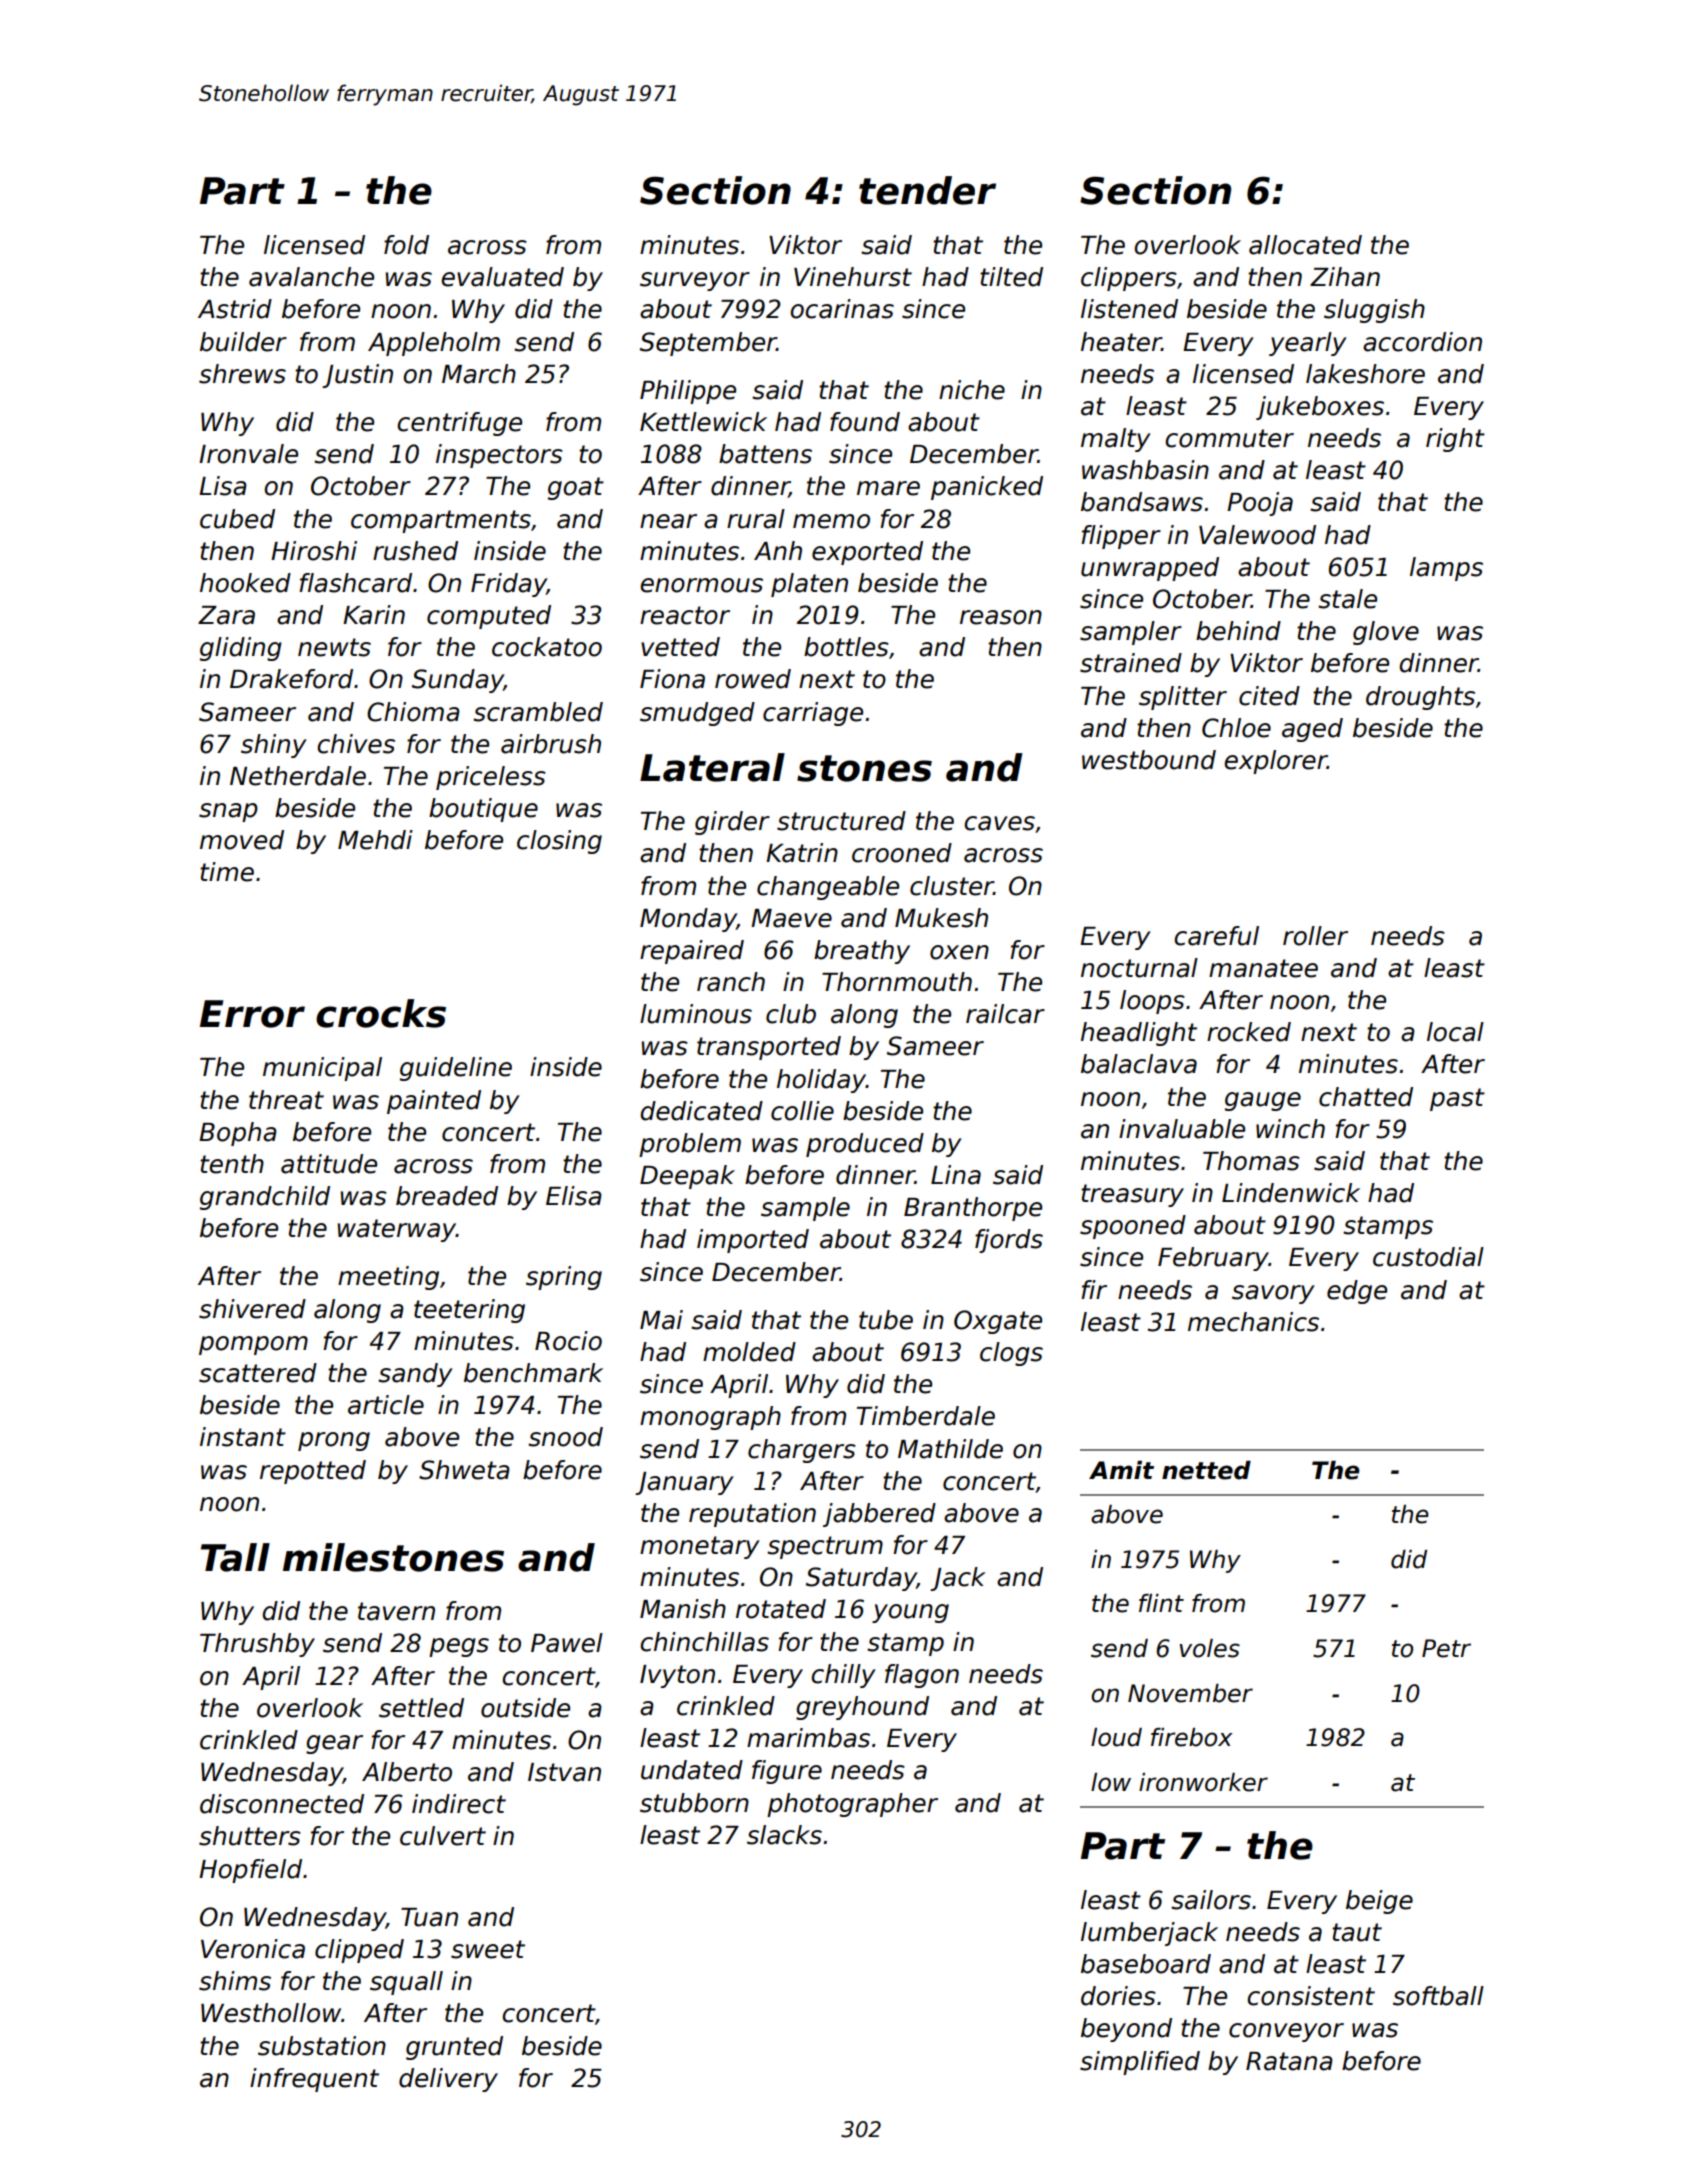 This page has height=2178, width=1683. I want to click on Petr, so click(1446, 1648).
